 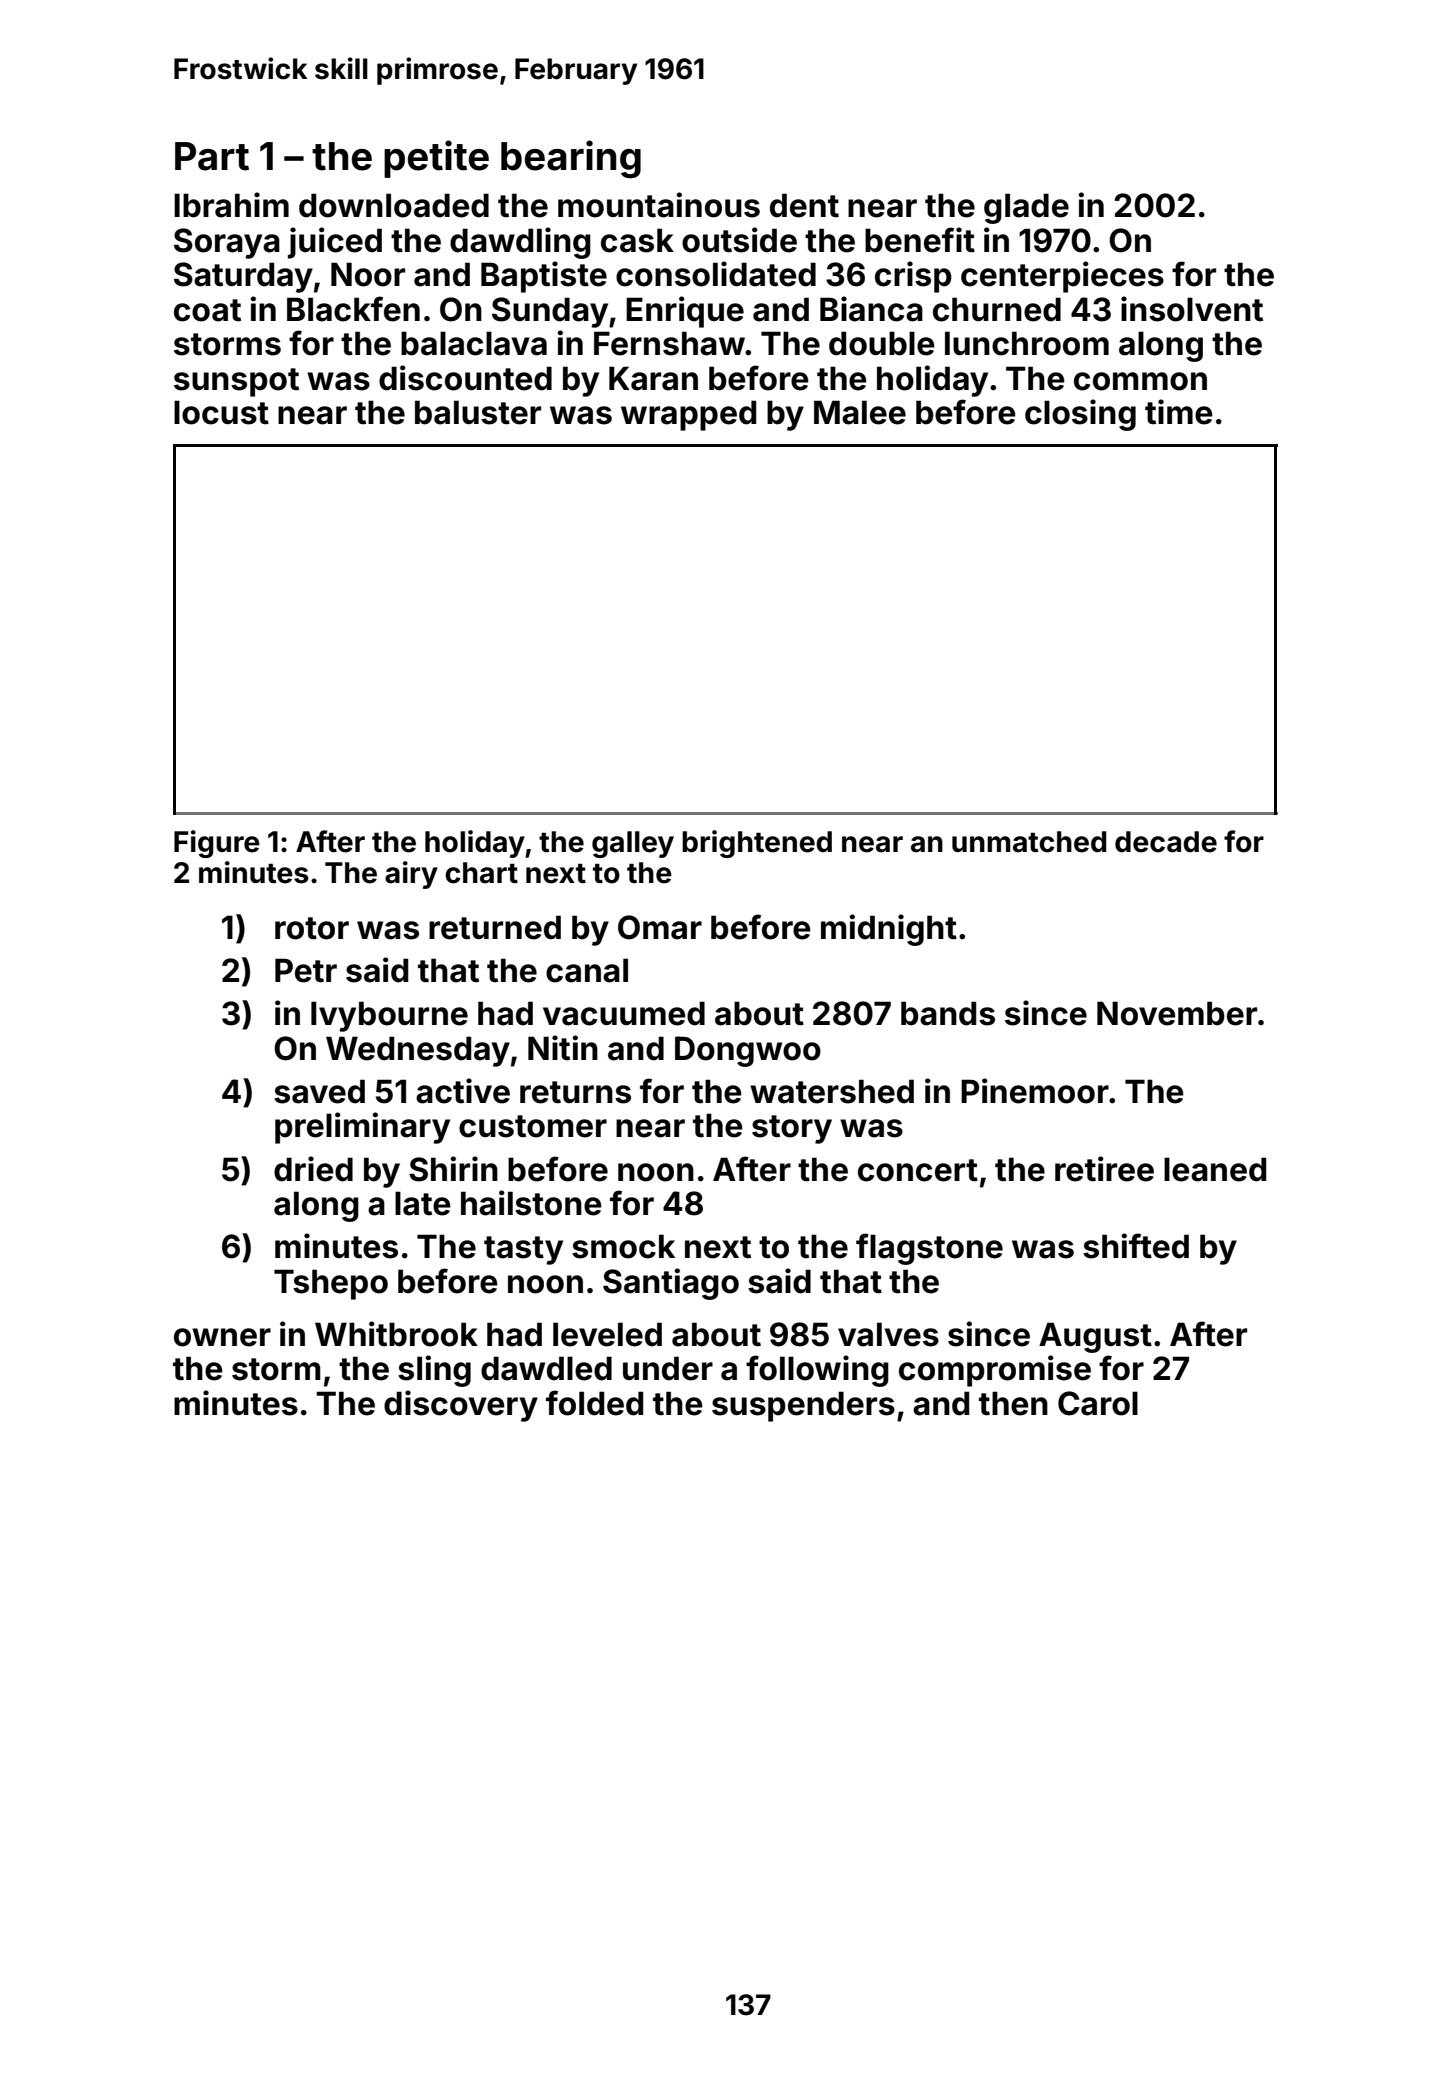 What do you see at coordinates (660, 927) in the image?
I see `Omar` at bounding box center [660, 927].
